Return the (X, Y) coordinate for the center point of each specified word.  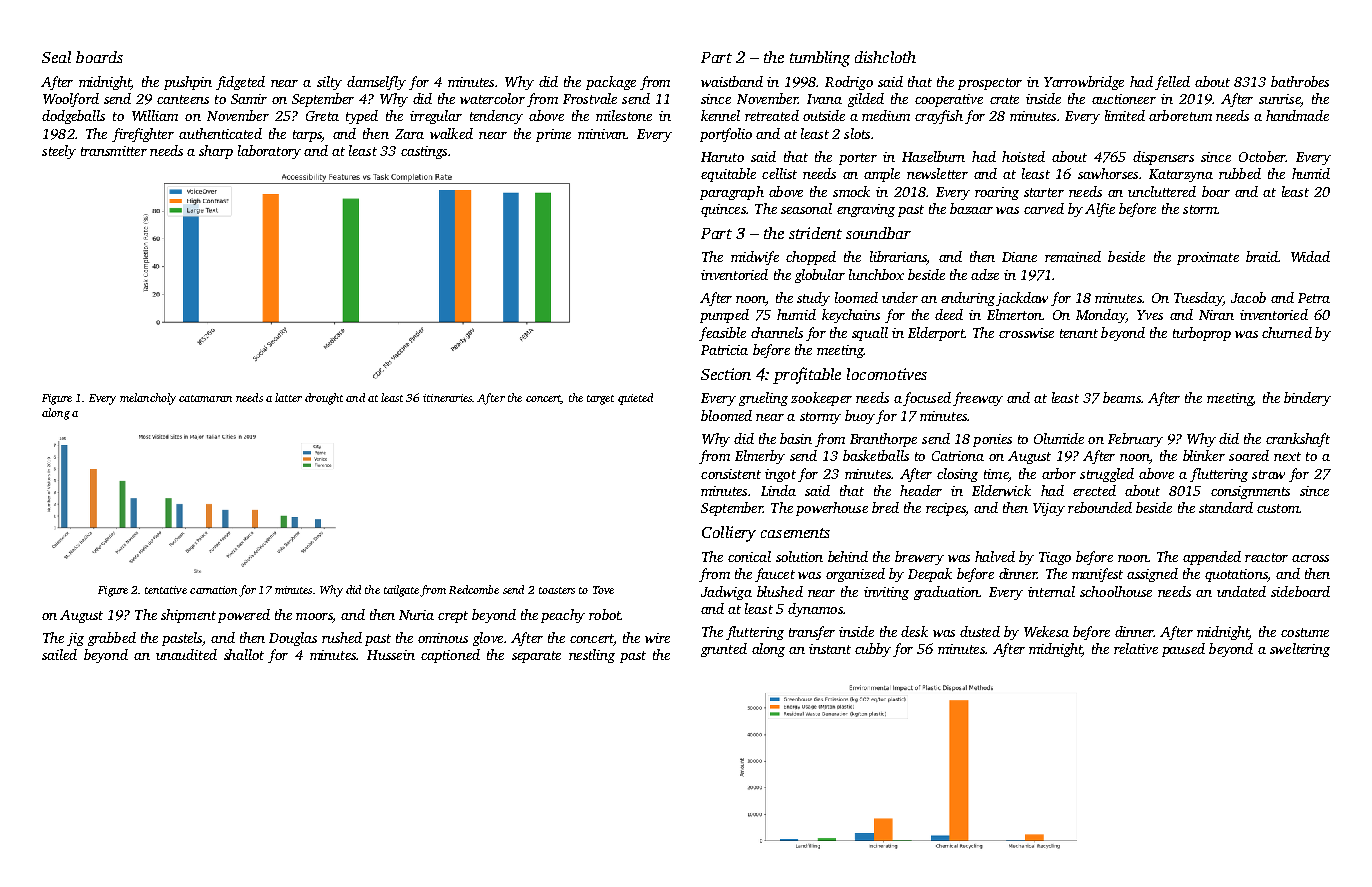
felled (1172, 83)
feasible (722, 334)
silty (329, 83)
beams (1122, 397)
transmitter (114, 151)
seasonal (806, 208)
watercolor (492, 98)
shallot (244, 654)
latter (288, 397)
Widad (1310, 256)
